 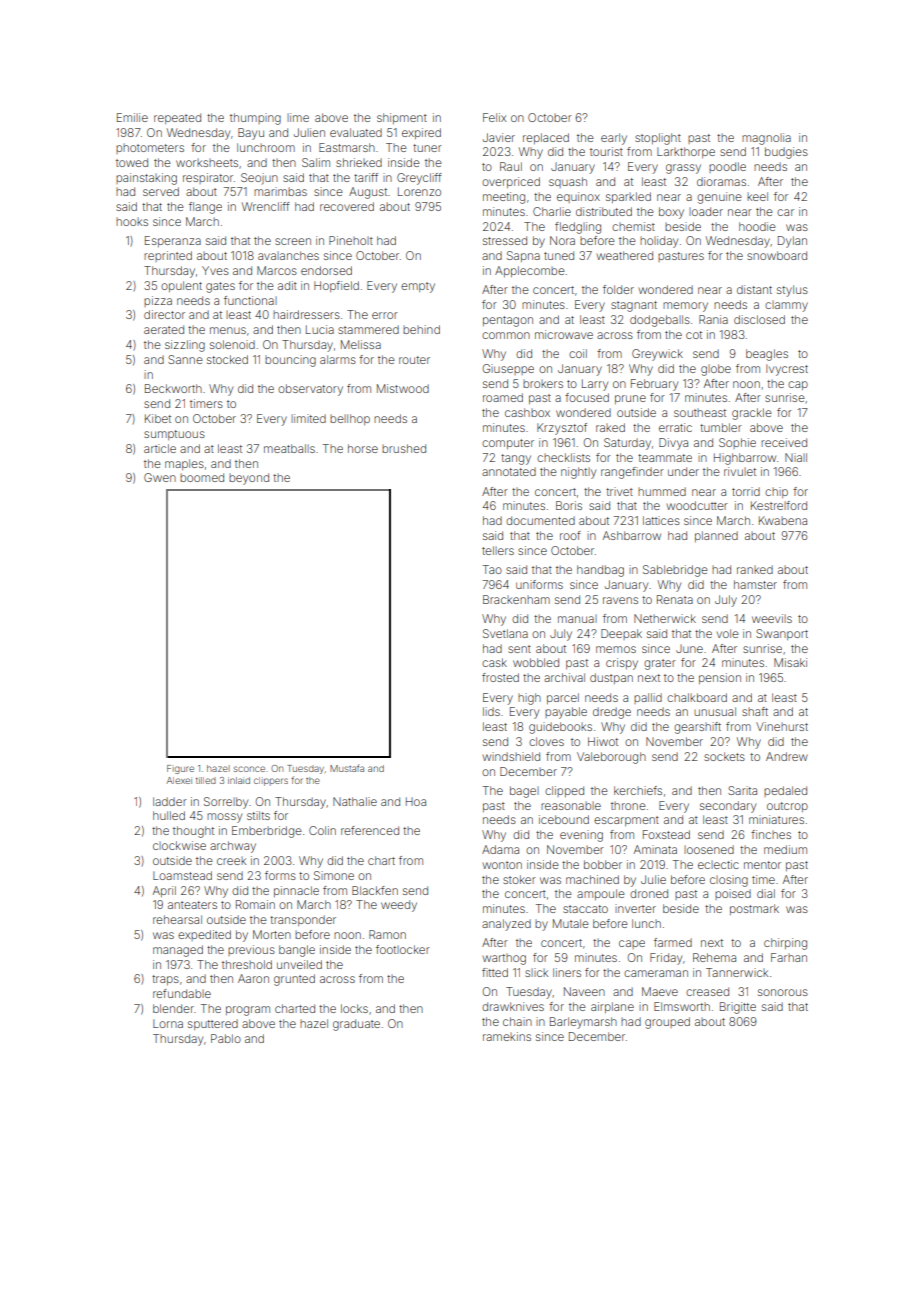 I want to click on postmark, so click(x=754, y=909).
